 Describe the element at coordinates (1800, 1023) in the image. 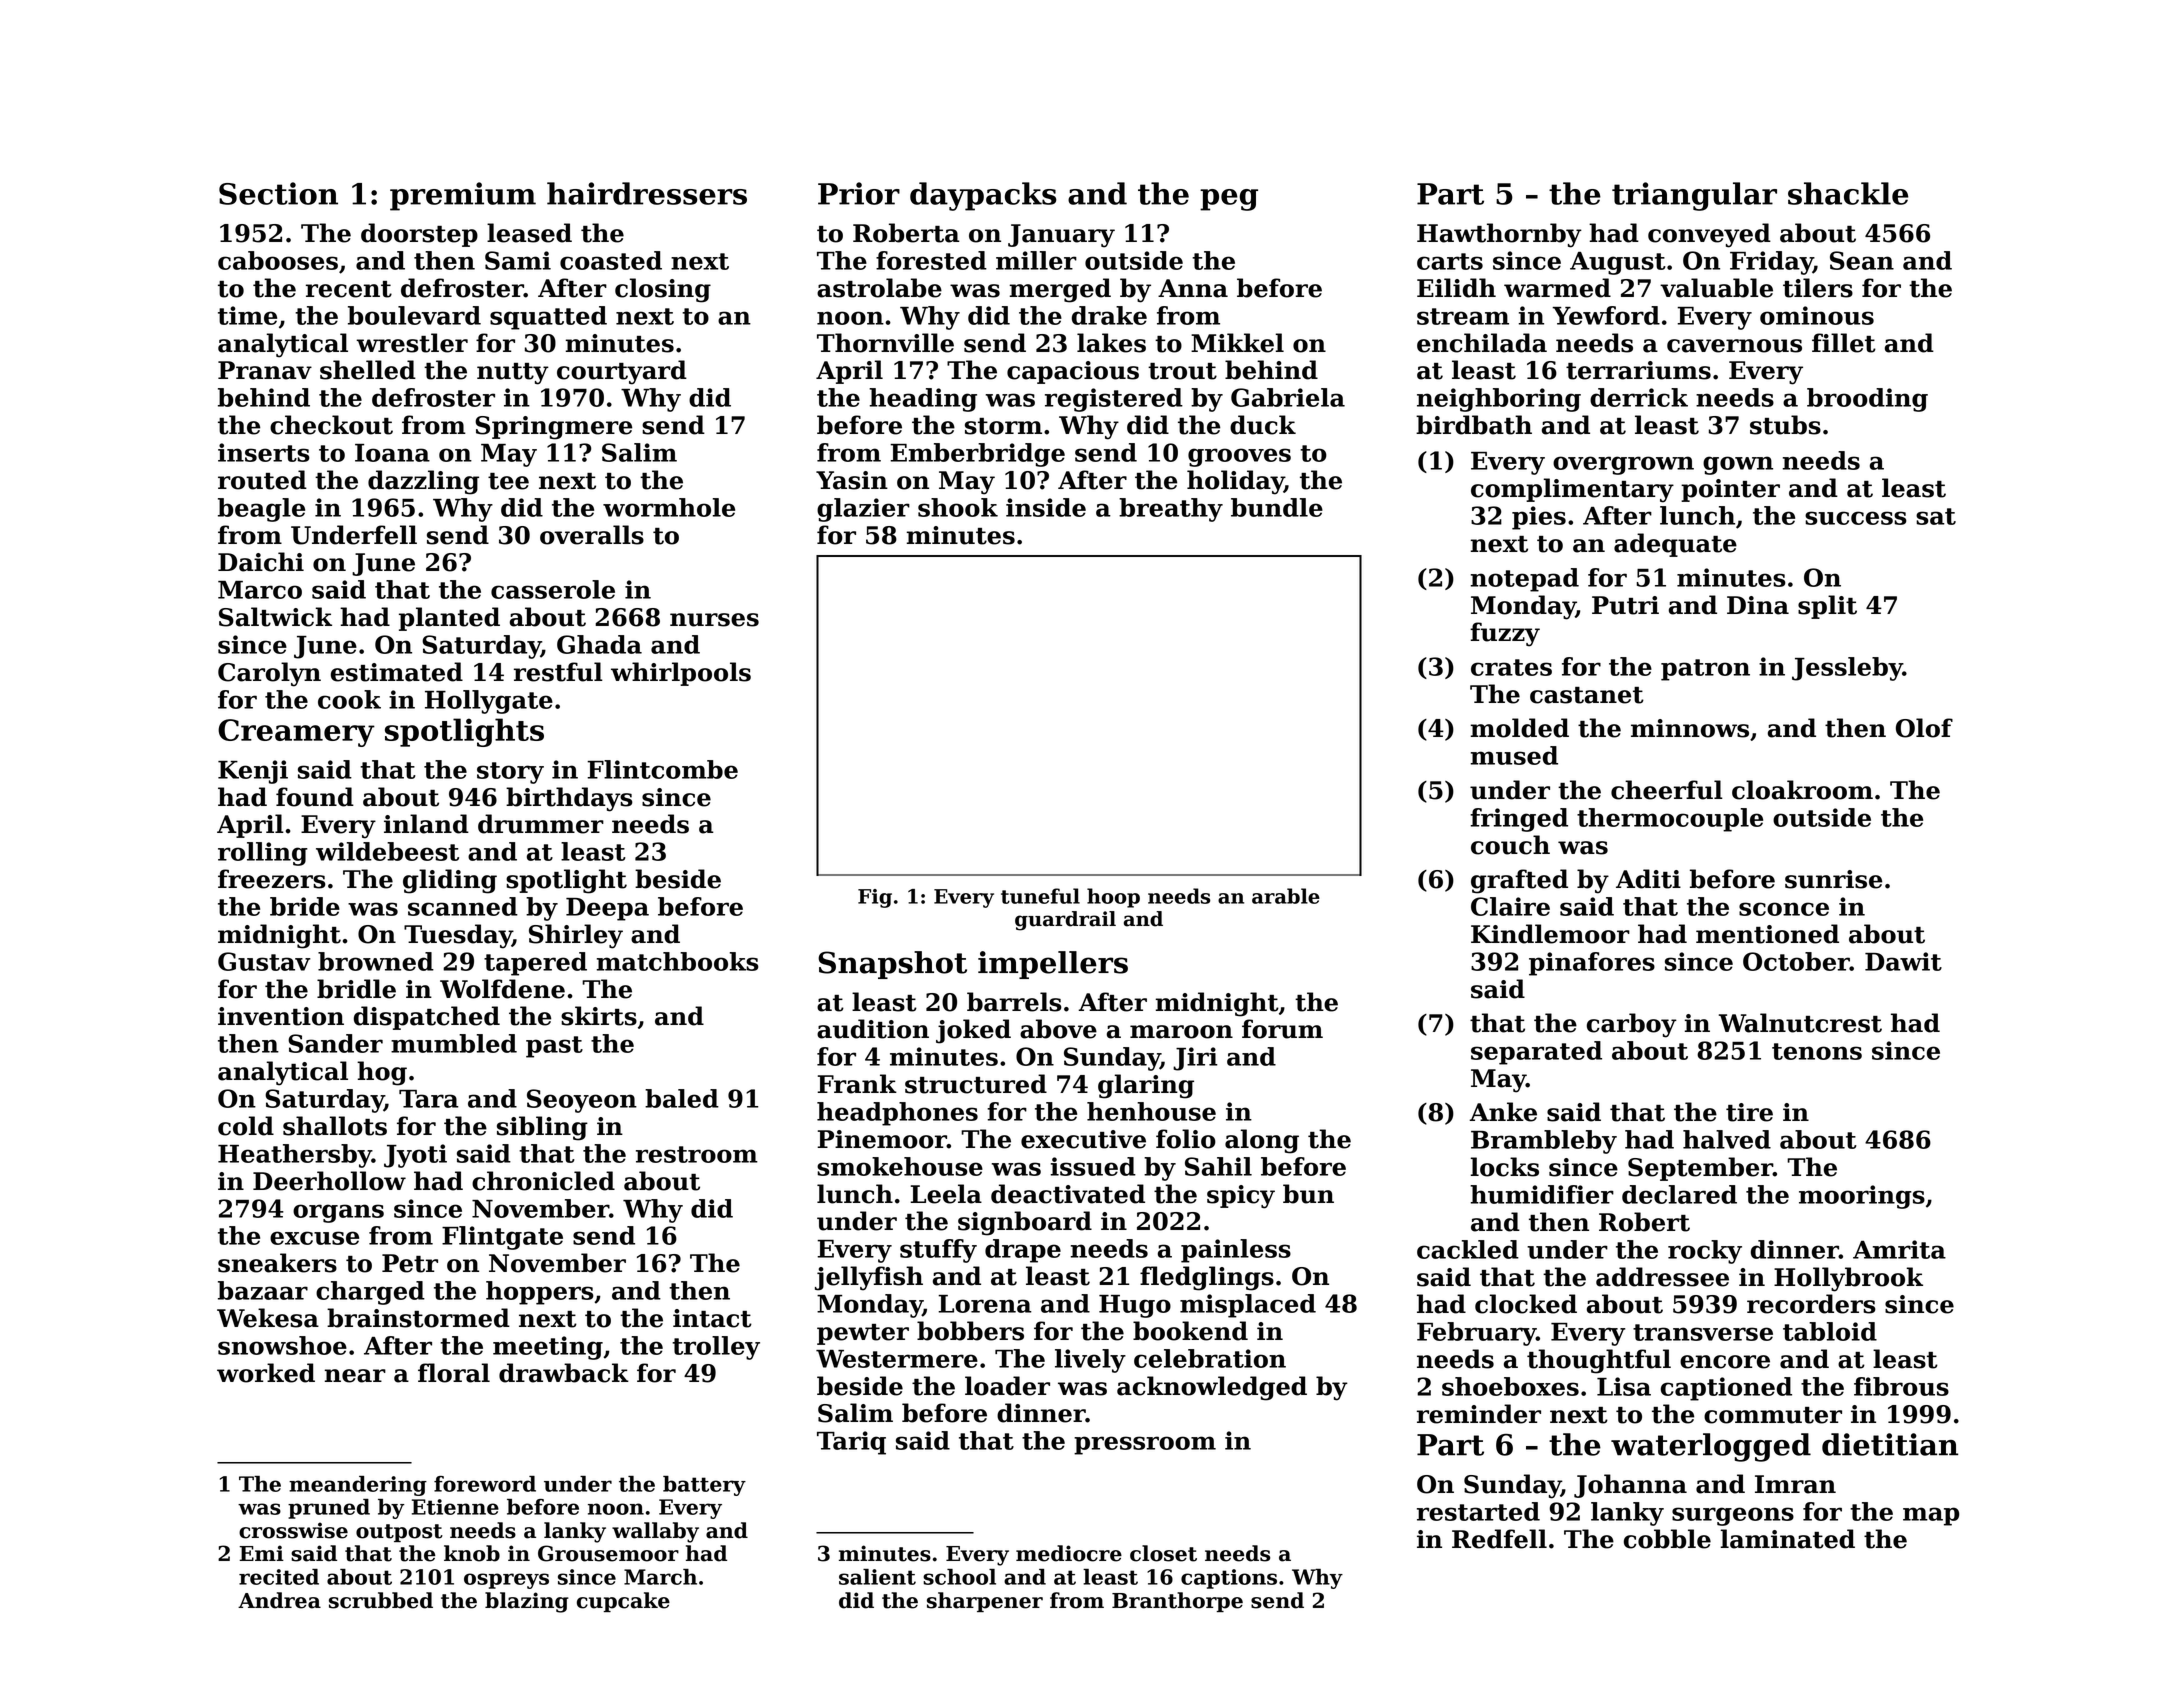

I see `Walnutcrest` at that location.
